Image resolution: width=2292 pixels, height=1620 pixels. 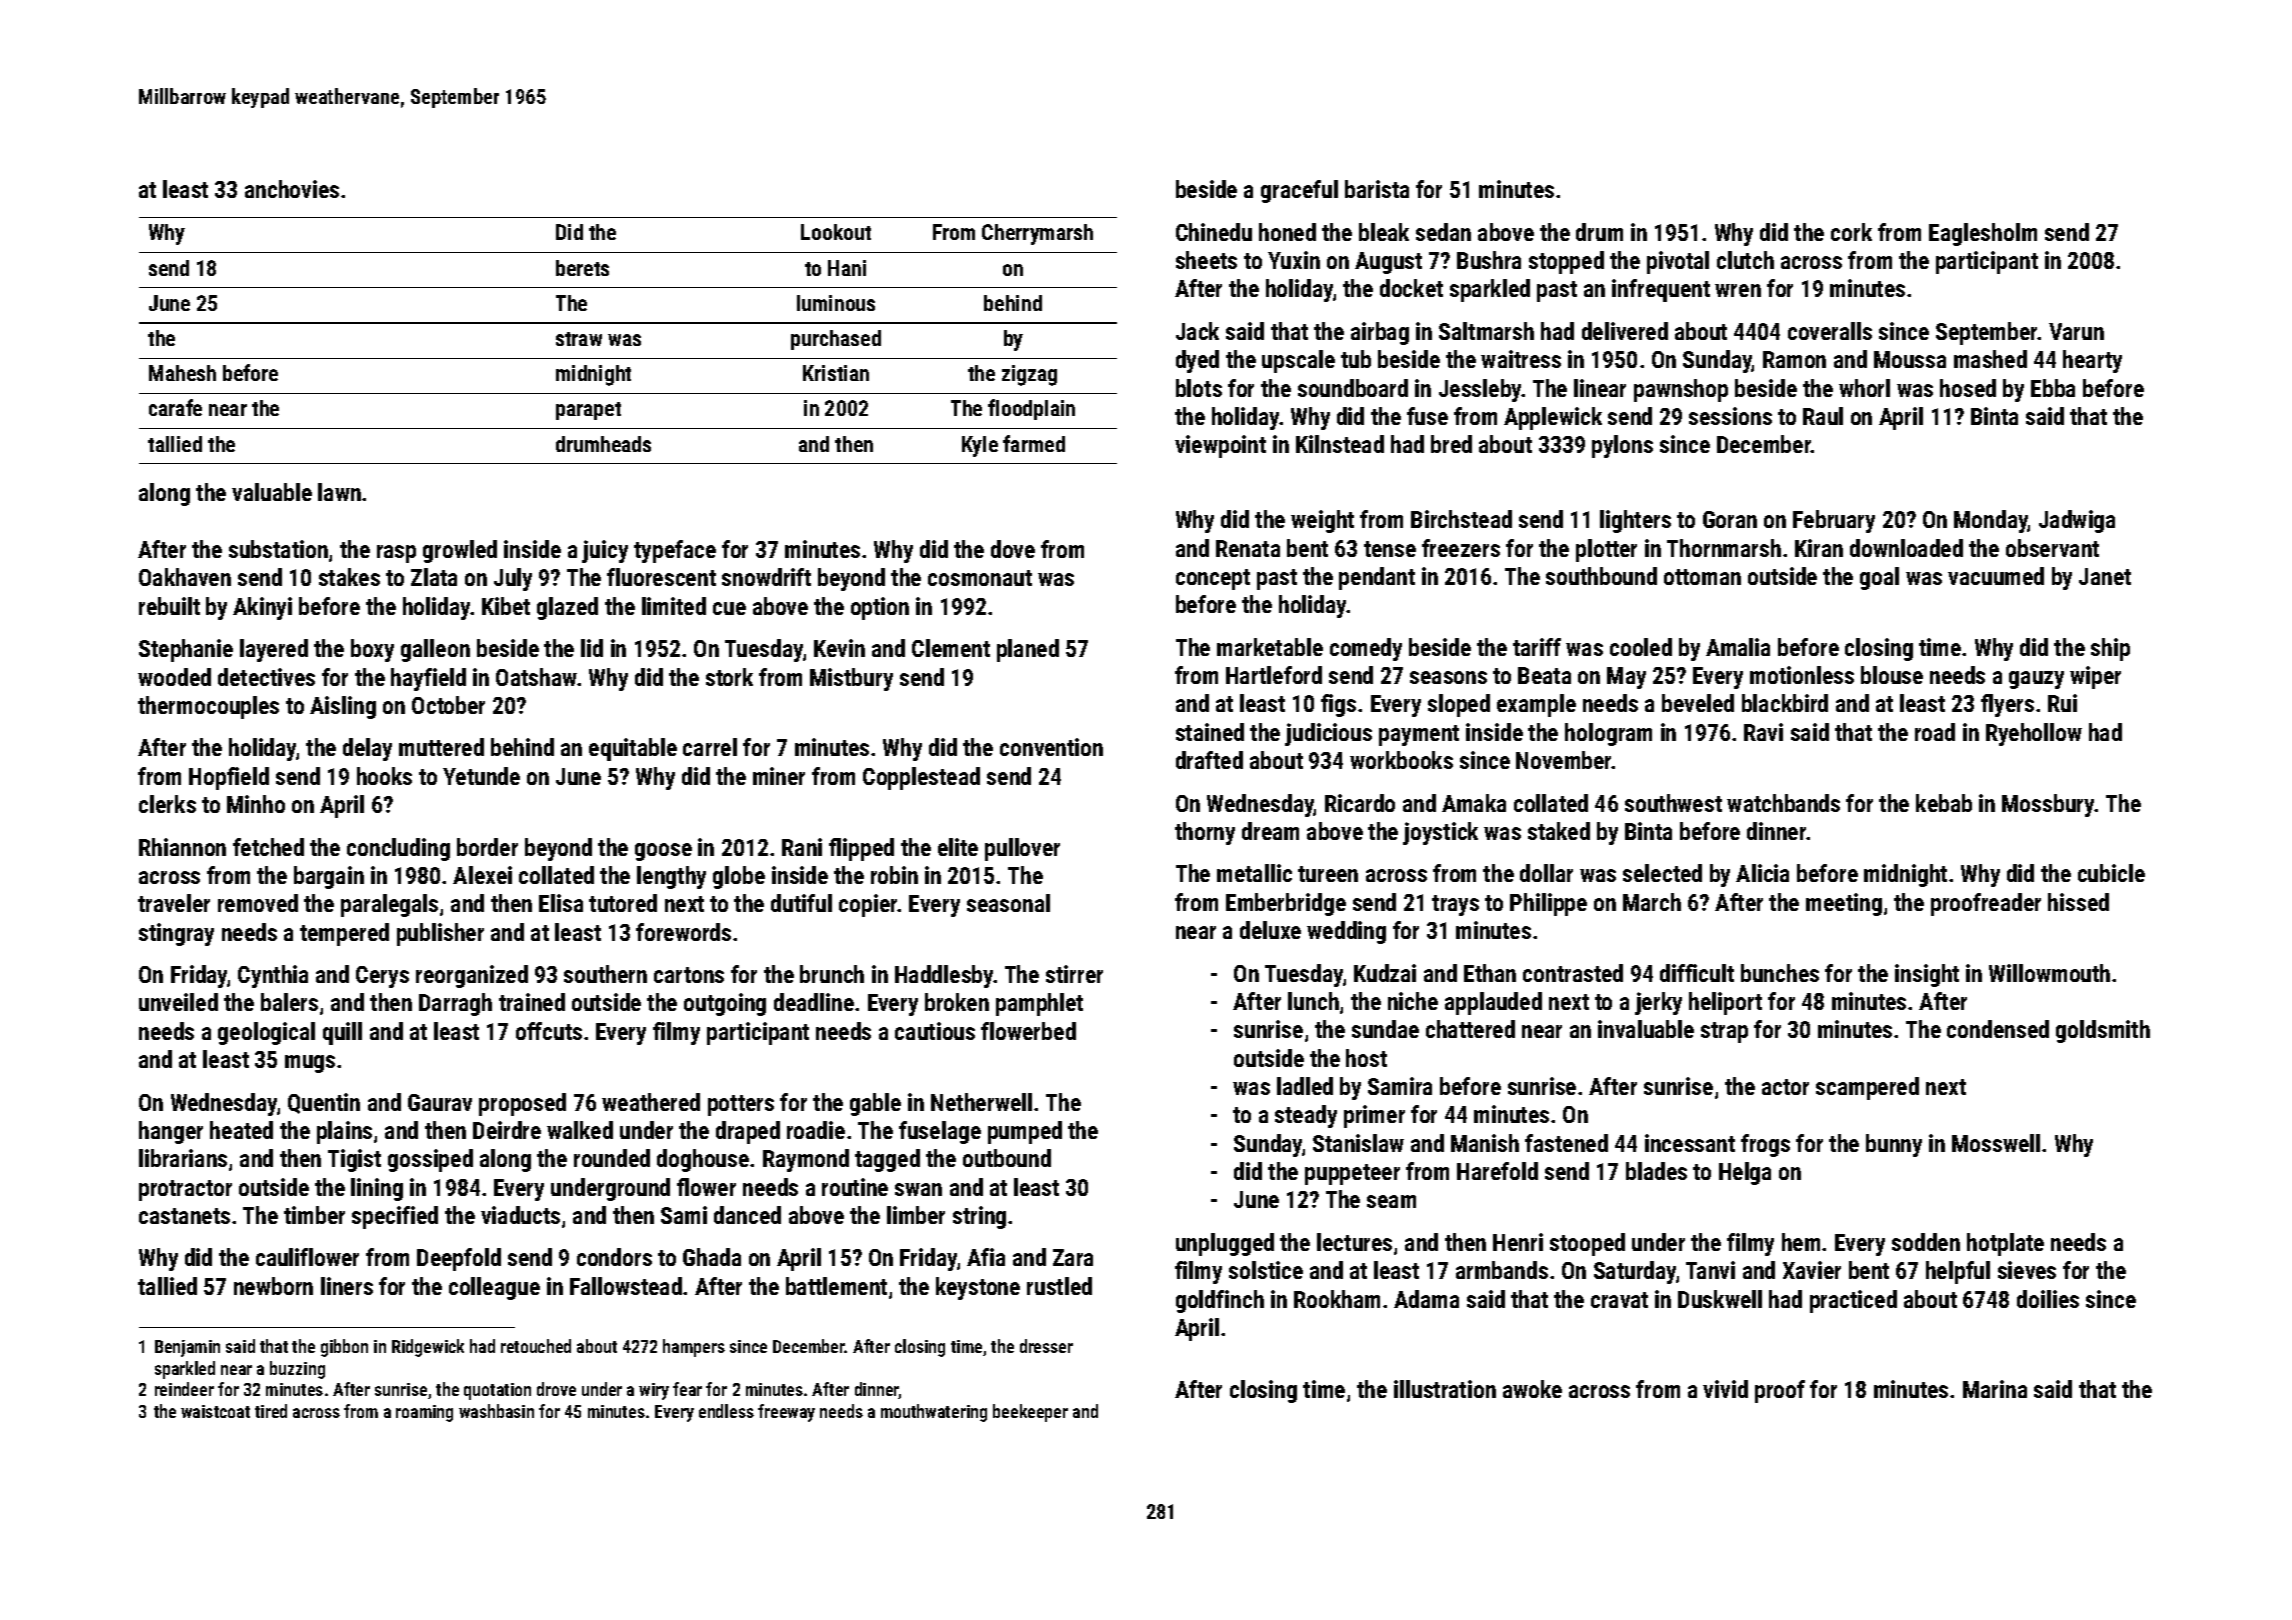 I want to click on November, so click(x=1564, y=760).
